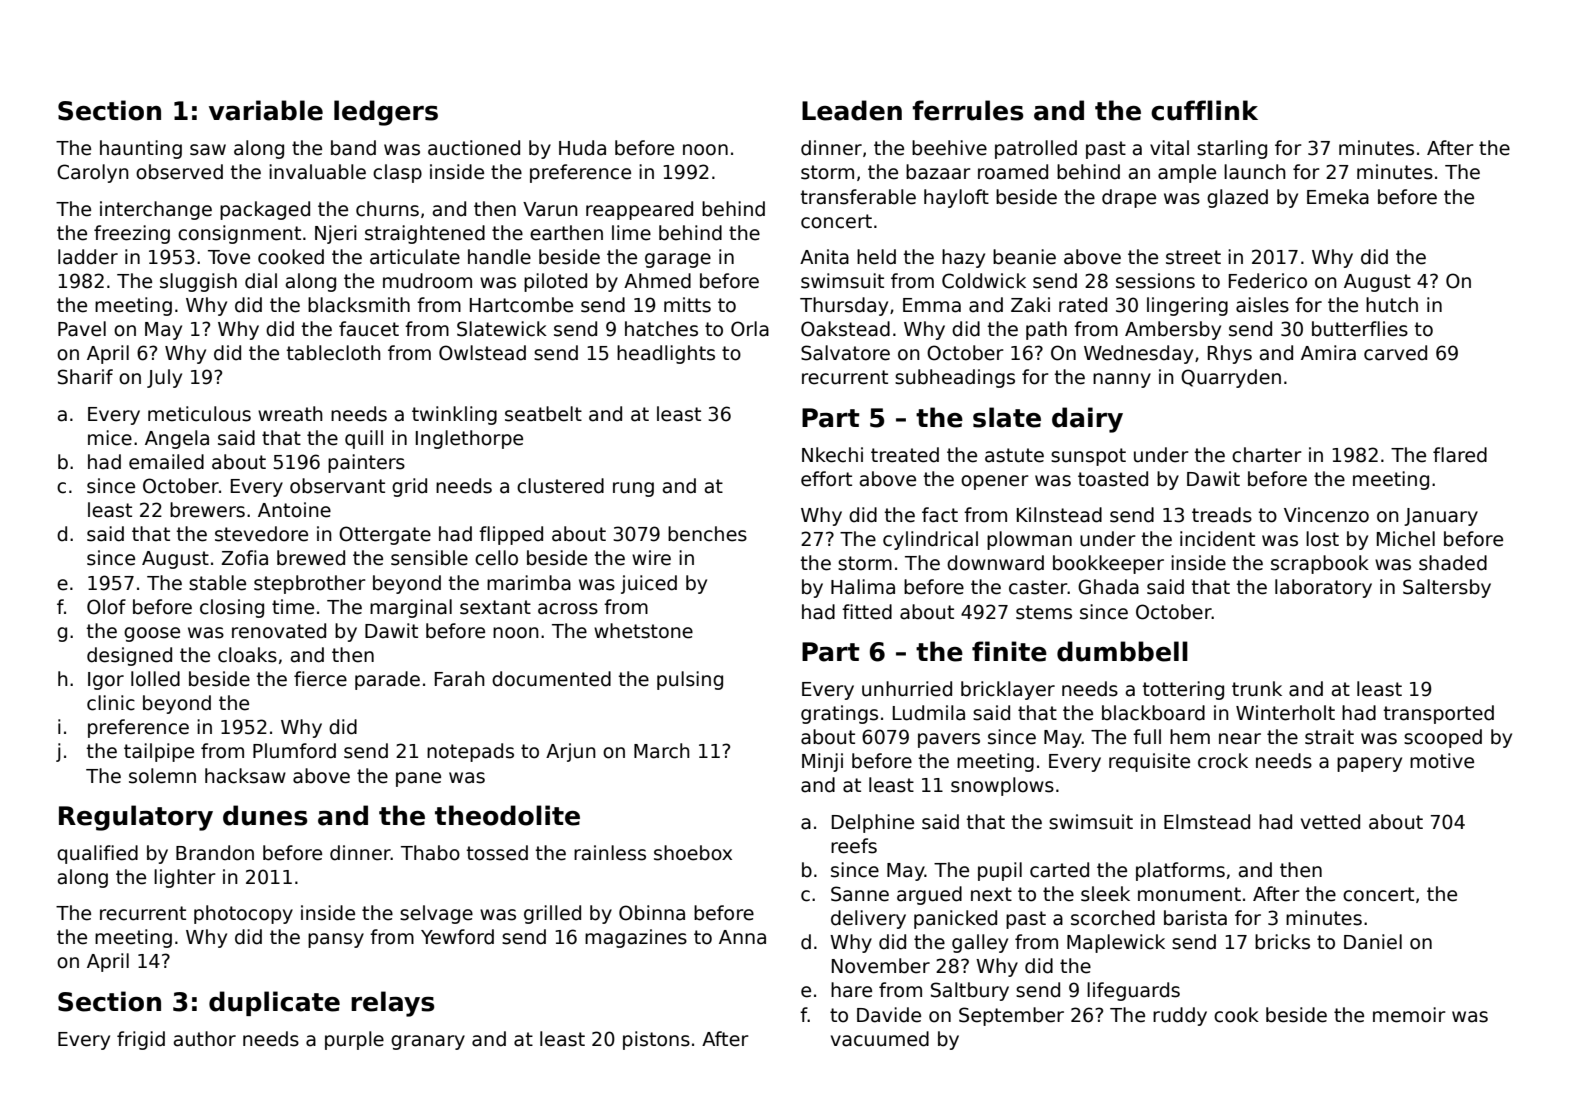  I want to click on delivery, so click(868, 919).
